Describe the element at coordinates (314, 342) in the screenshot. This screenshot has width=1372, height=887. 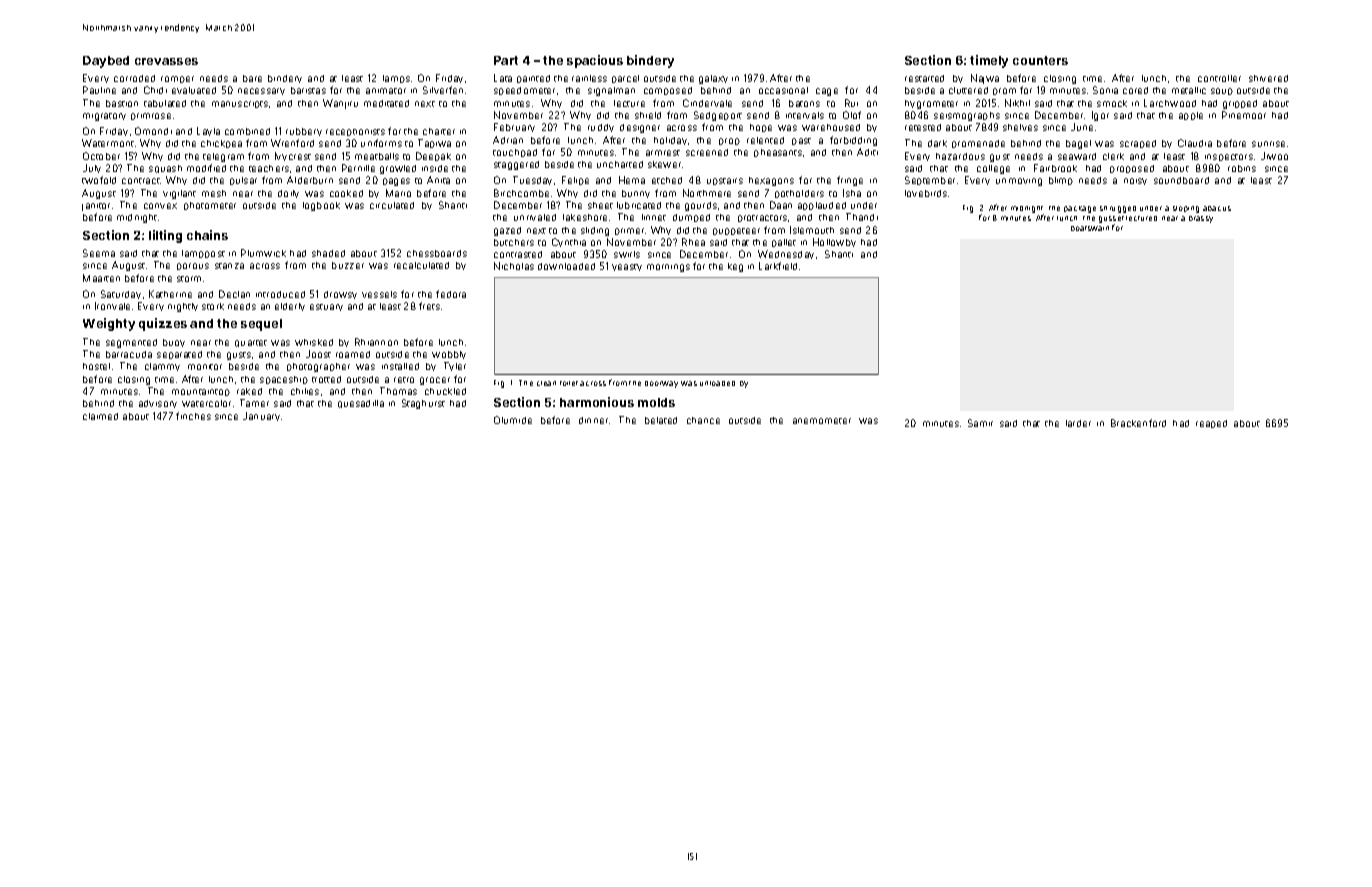
I see `whisked` at that location.
